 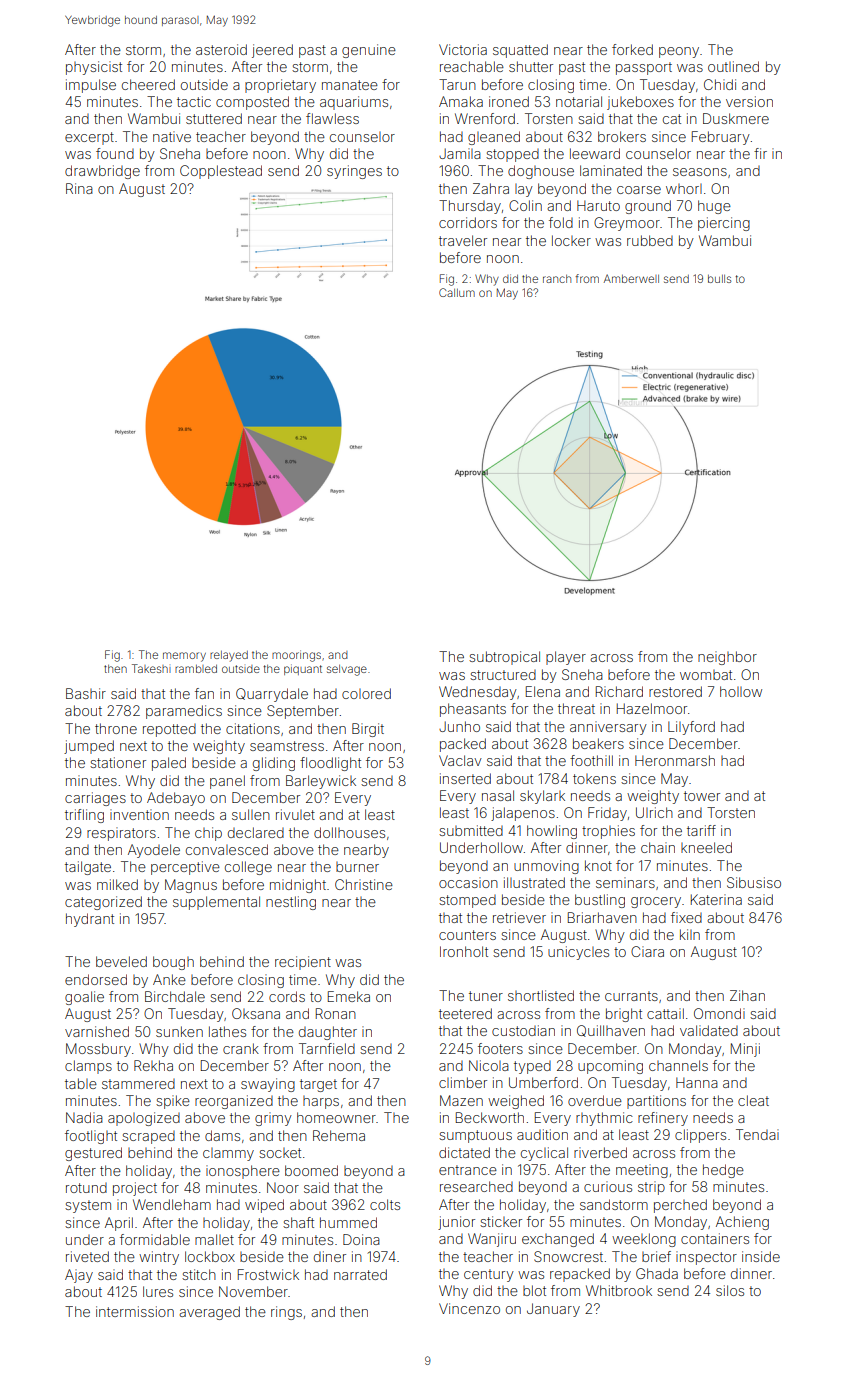 What do you see at coordinates (153, 1065) in the screenshot?
I see `Rekha` at bounding box center [153, 1065].
